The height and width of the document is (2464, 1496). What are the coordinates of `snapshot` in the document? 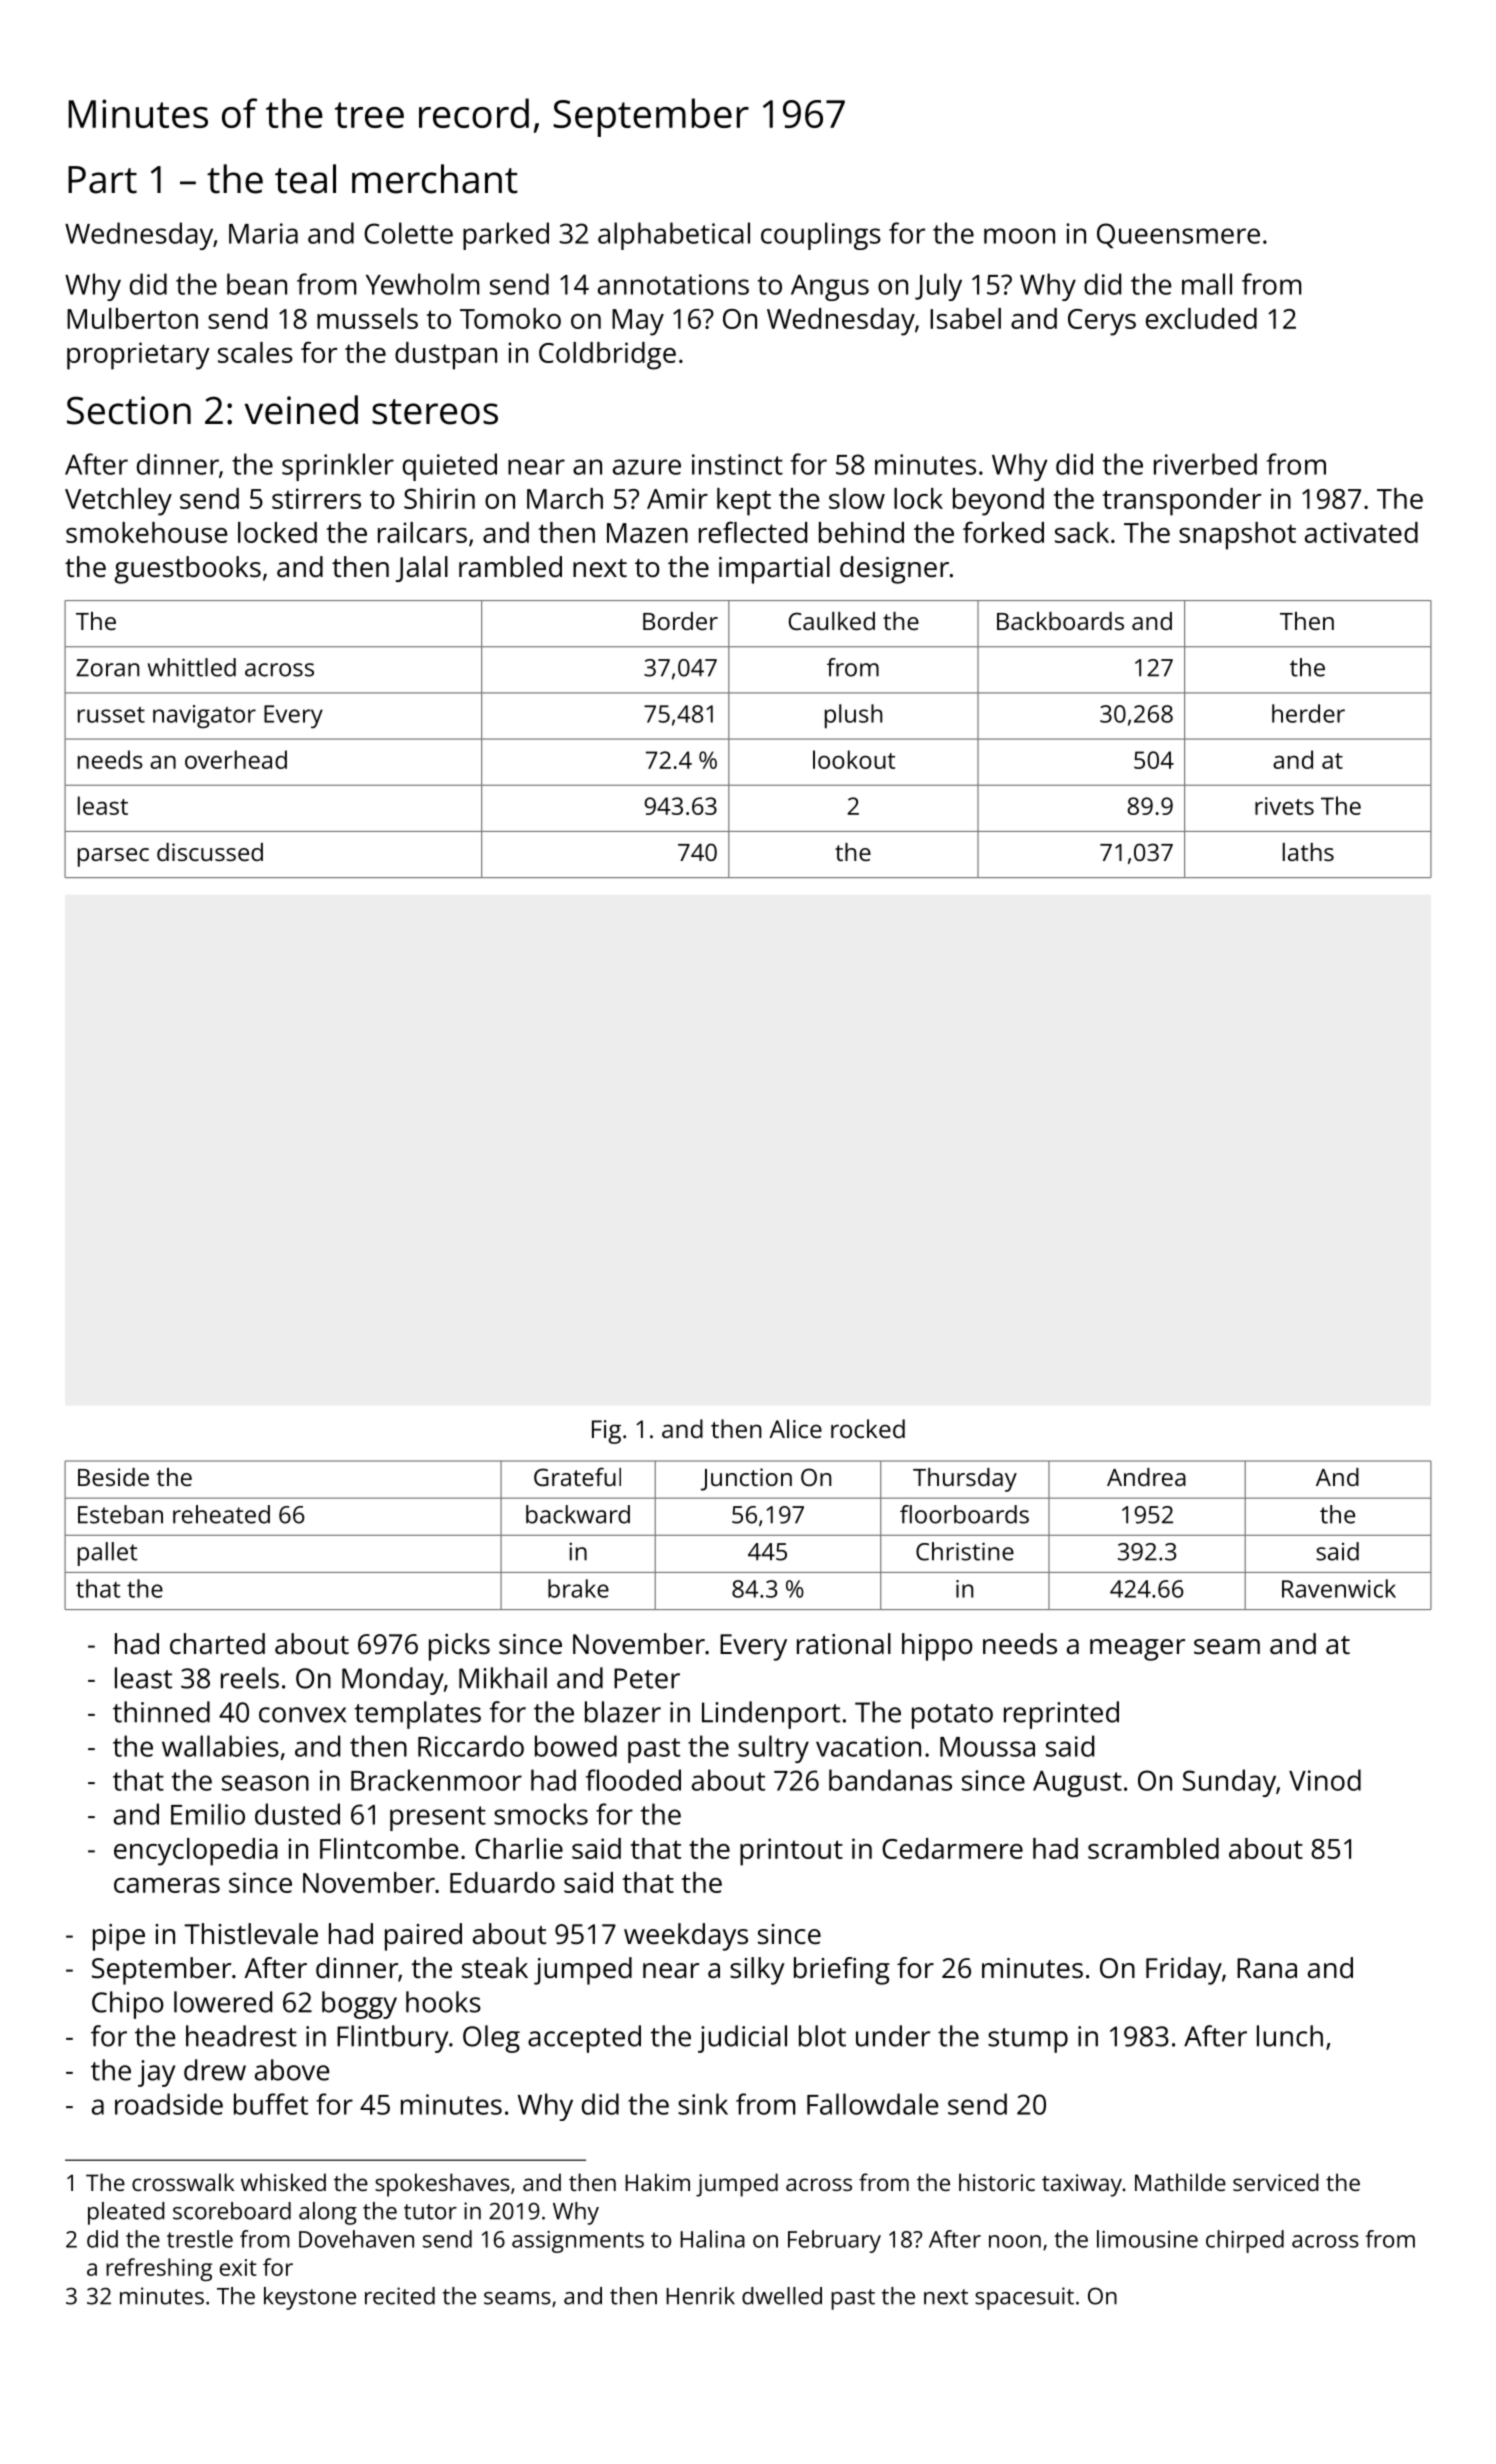 It's located at (1237, 536).
